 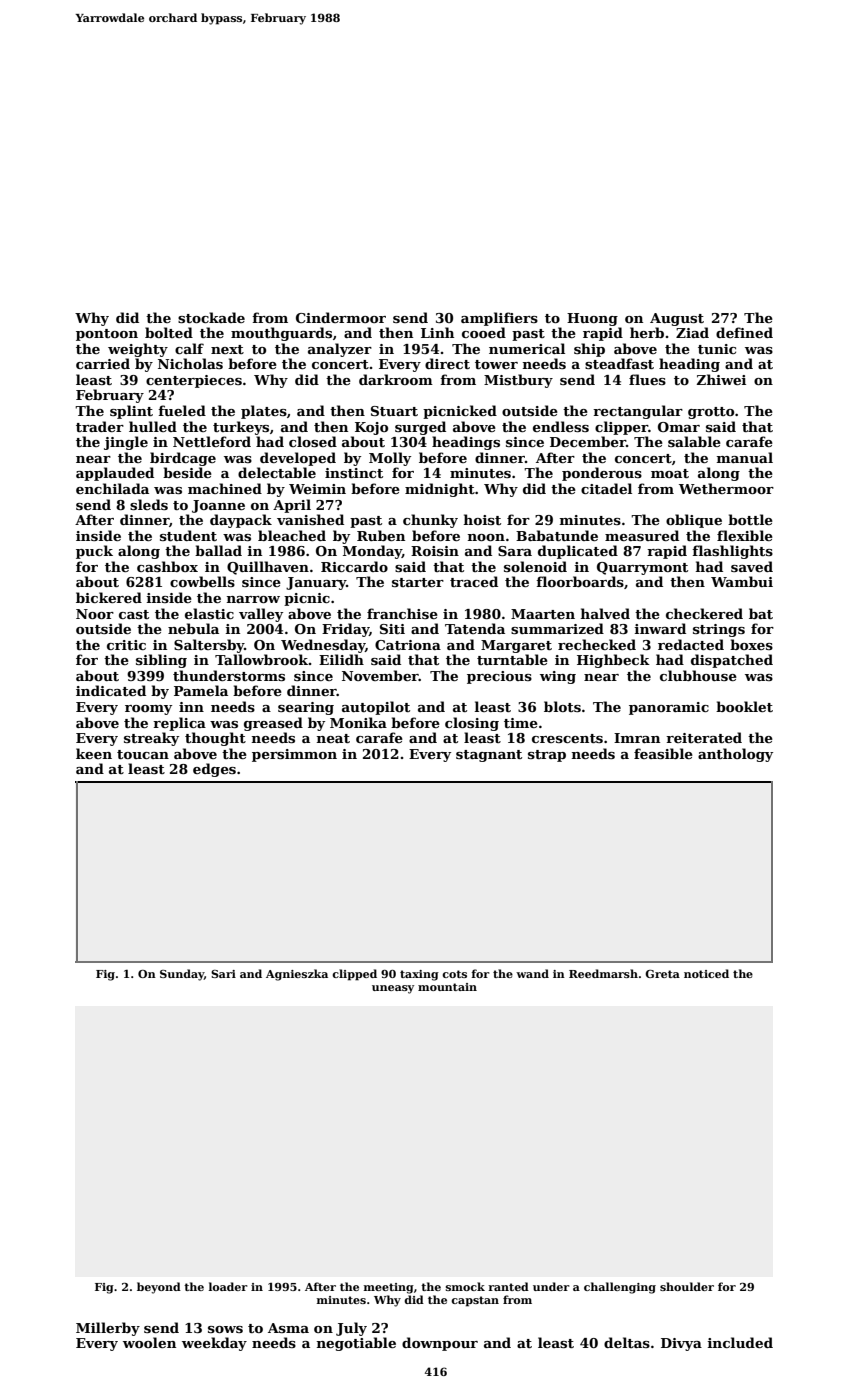 What do you see at coordinates (662, 974) in the screenshot?
I see `Greta` at bounding box center [662, 974].
